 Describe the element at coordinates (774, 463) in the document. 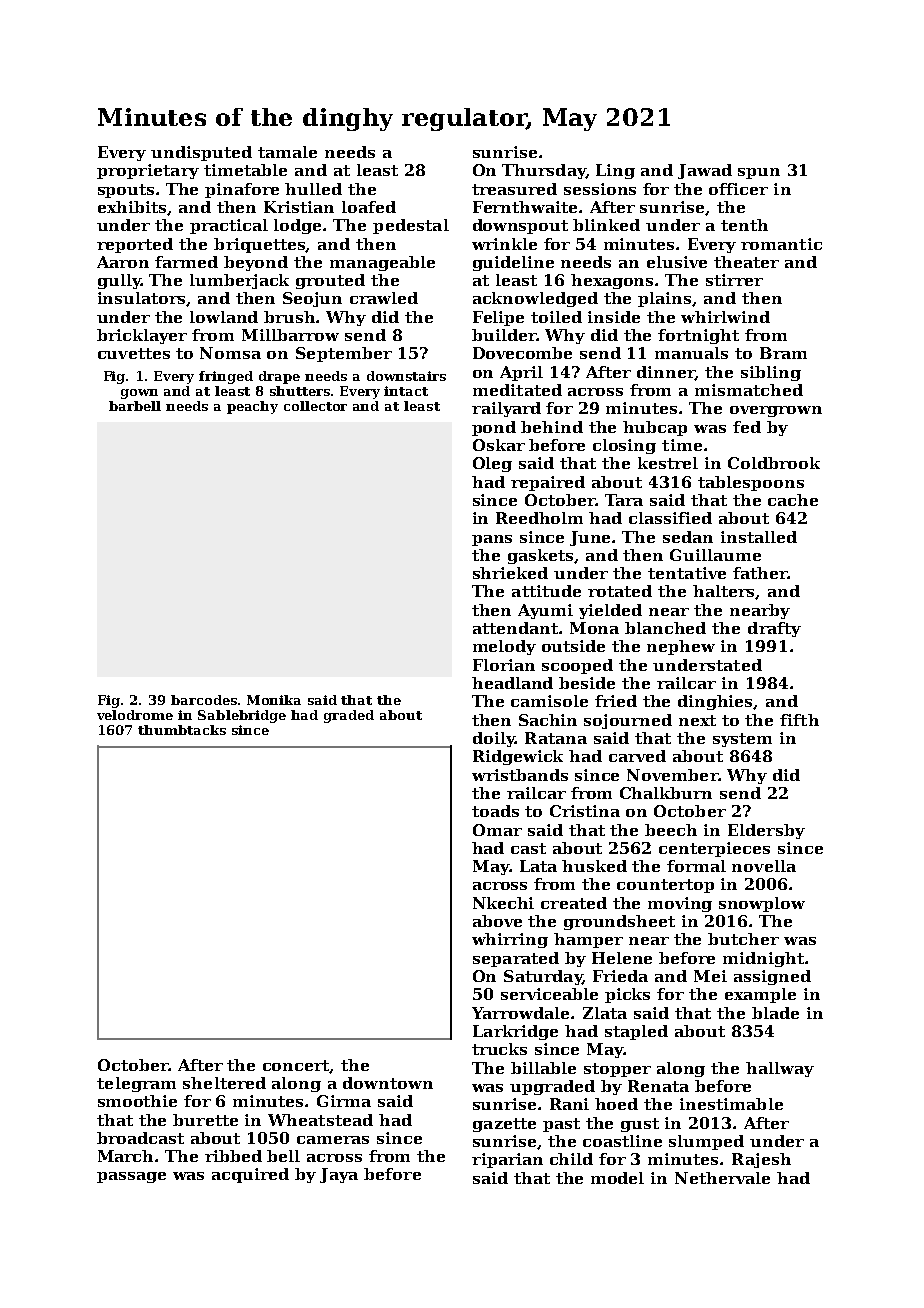

I see `Coldbrook` at that location.
